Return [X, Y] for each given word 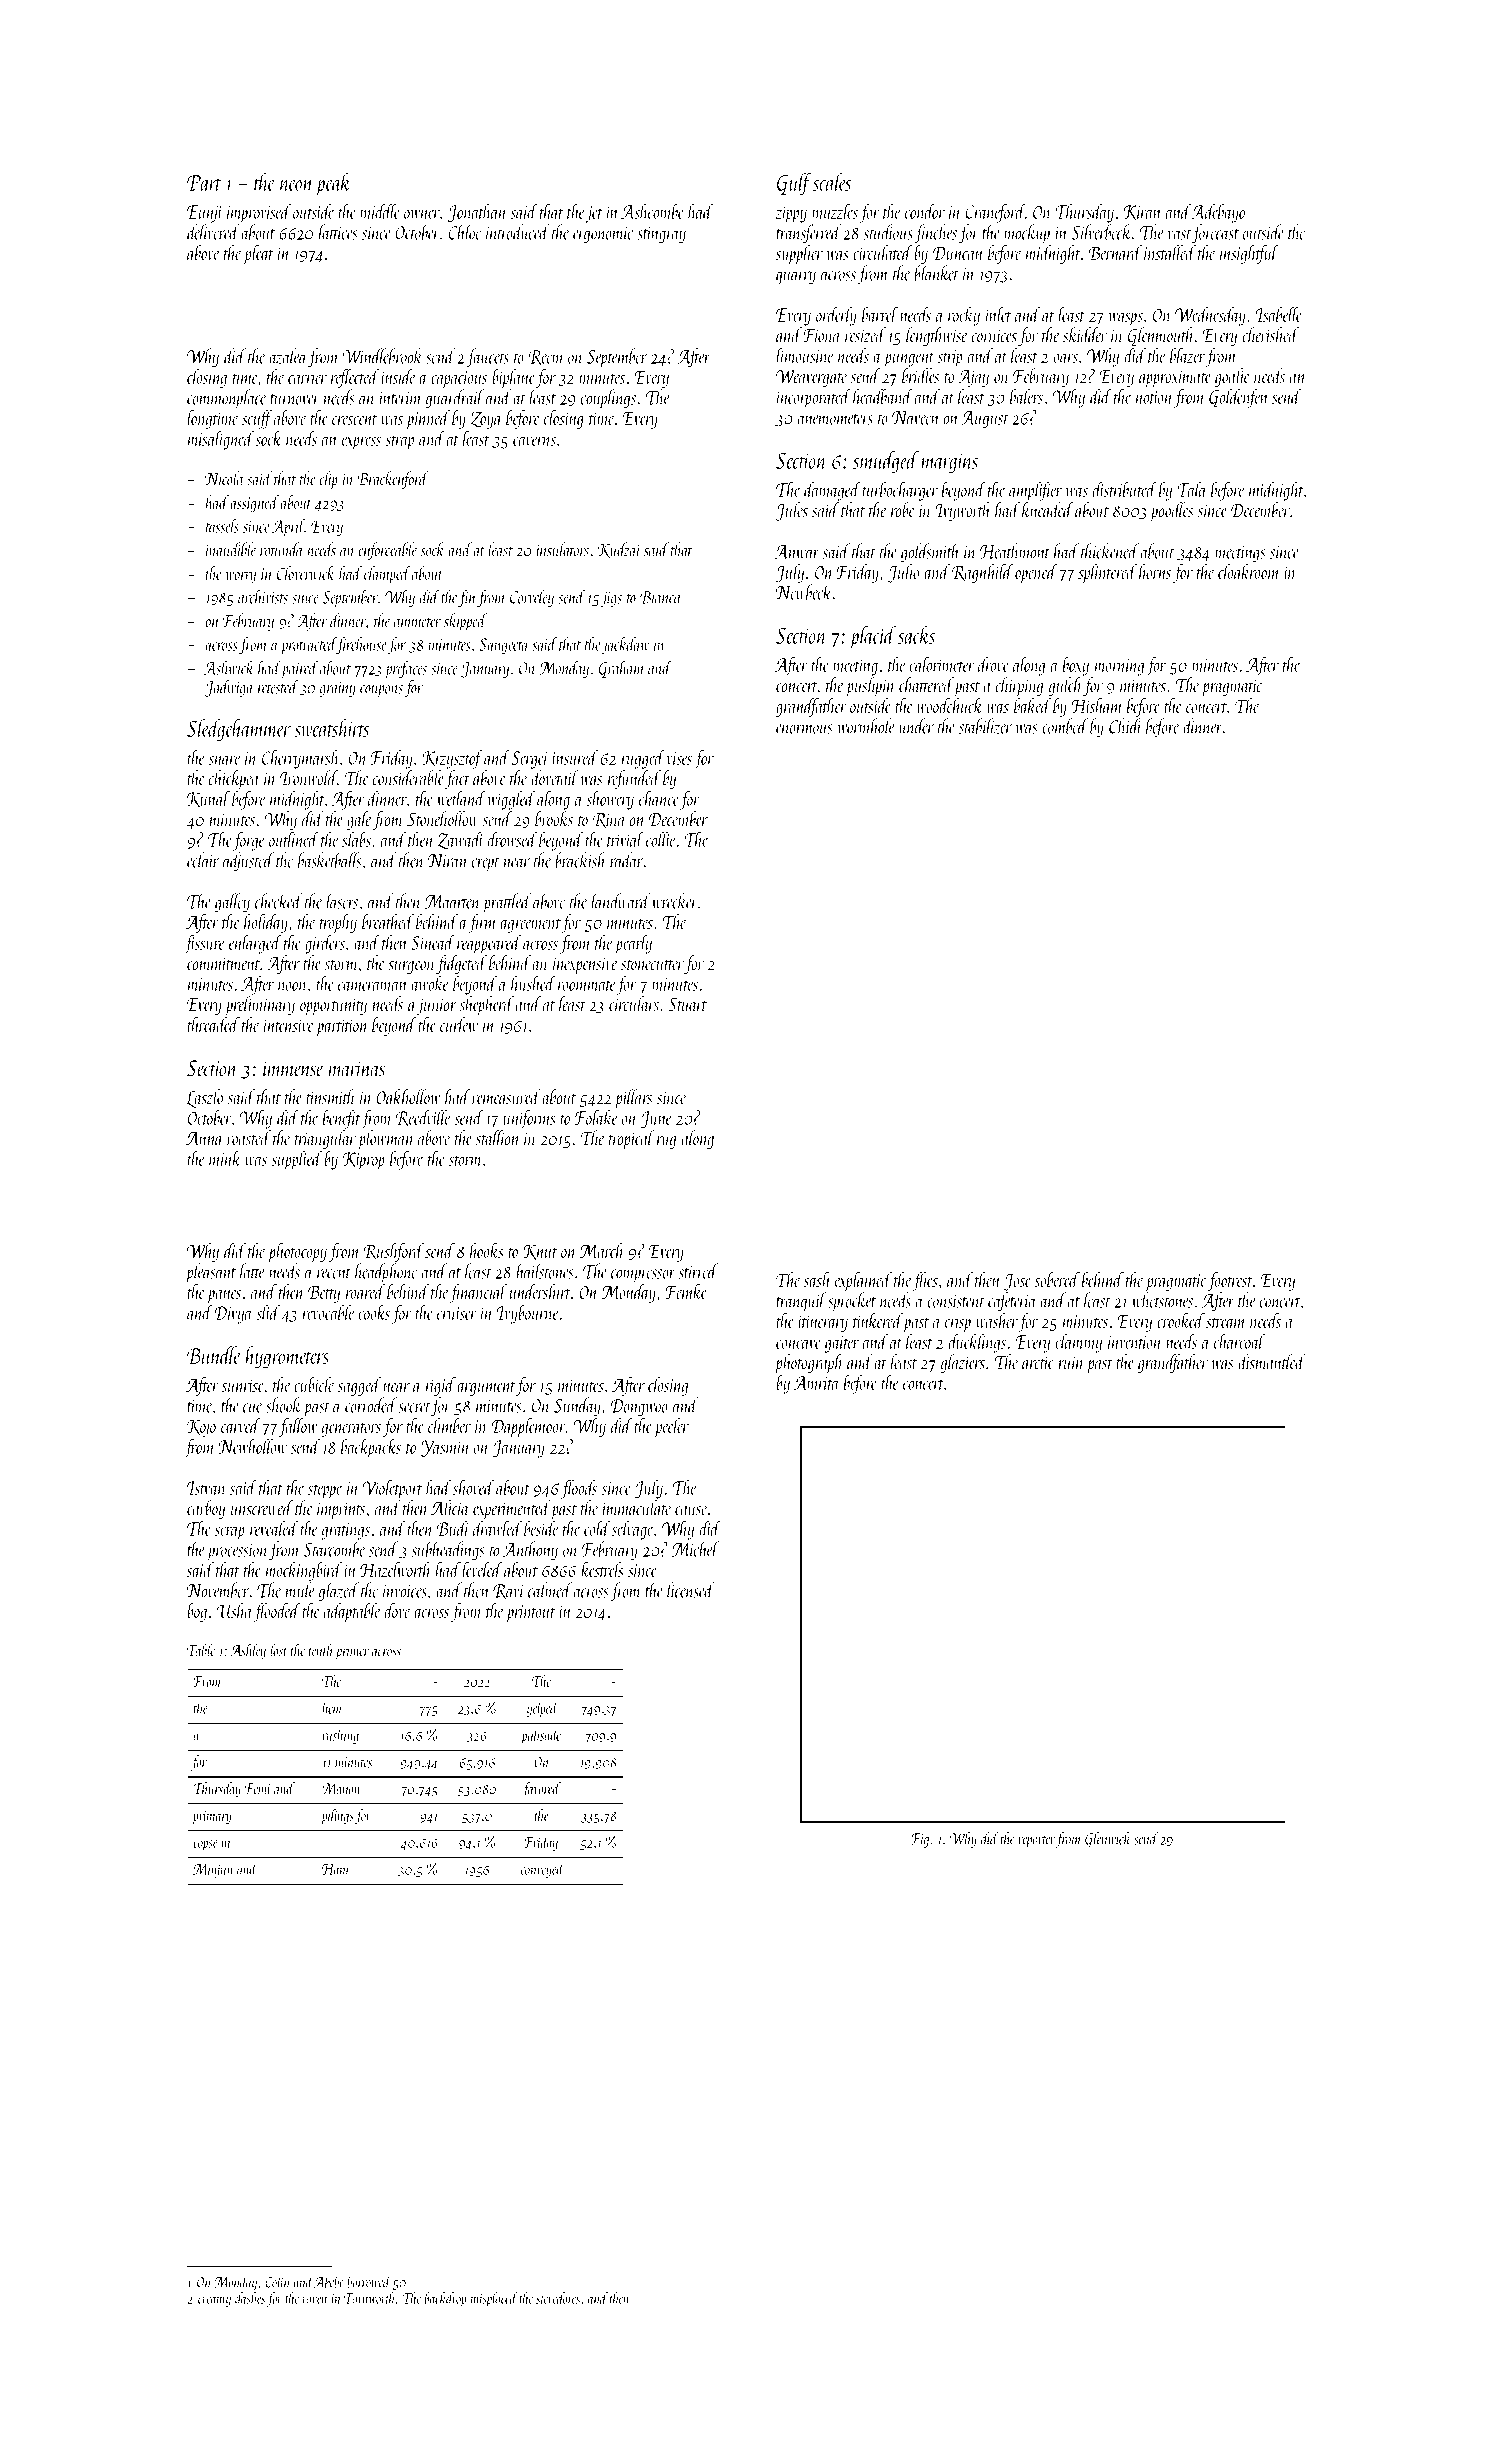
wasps [1126, 319]
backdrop [445, 2299]
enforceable [387, 551]
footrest [1230, 1281]
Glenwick [1107, 1840]
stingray [661, 235]
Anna [204, 1139]
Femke [687, 1291]
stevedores [558, 2298]
